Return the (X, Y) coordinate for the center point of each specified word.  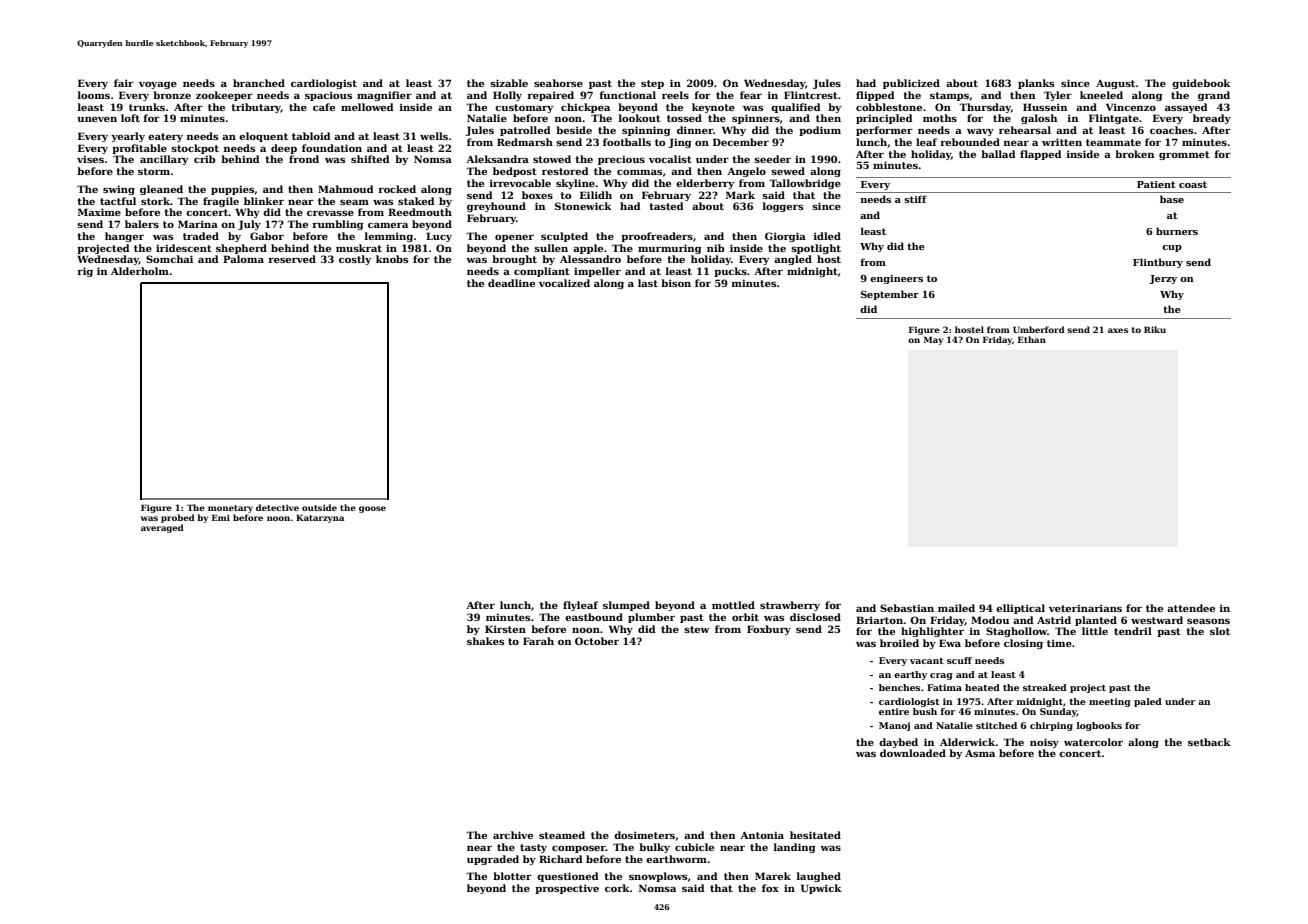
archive (513, 835)
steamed (562, 835)
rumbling (338, 225)
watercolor (1093, 742)
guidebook (1201, 84)
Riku (1155, 329)
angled (793, 260)
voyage (158, 85)
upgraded (493, 860)
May (933, 340)
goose (372, 509)
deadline (511, 283)
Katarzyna (320, 518)
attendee (1191, 608)
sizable (509, 83)
